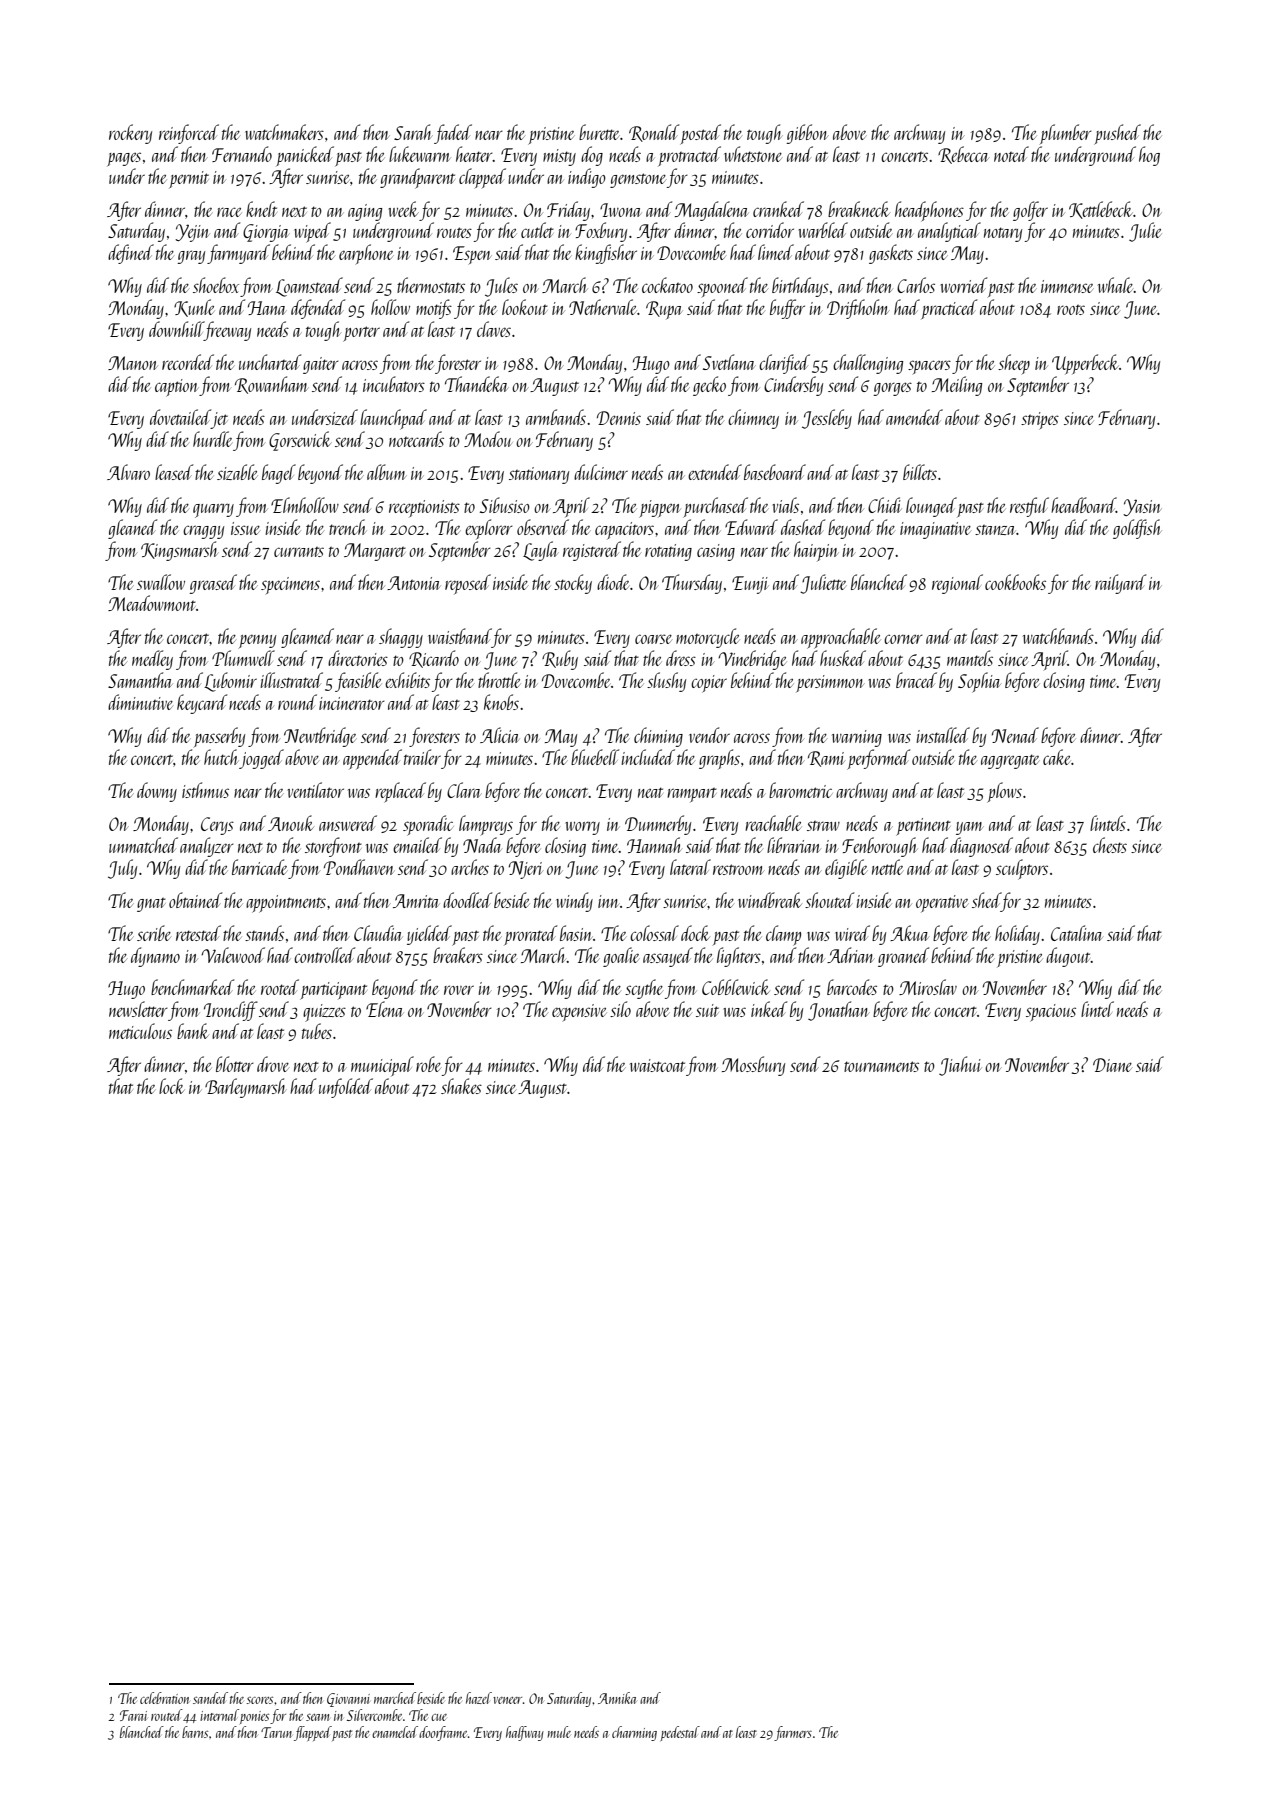 This document has height=1796, width=1270. I want to click on pedestal, so click(680, 1733).
